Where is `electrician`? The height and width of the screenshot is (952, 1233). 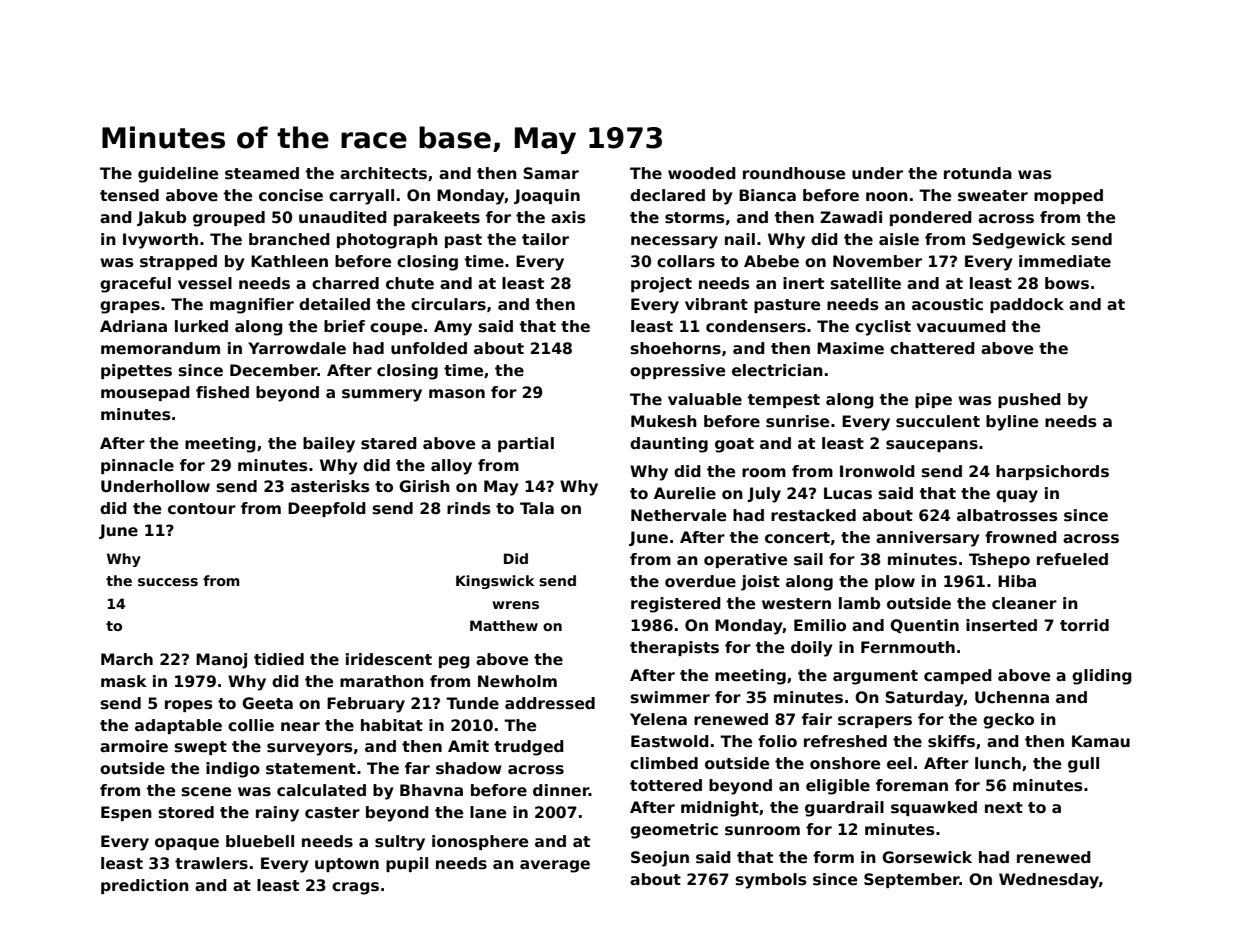
electrician is located at coordinates (777, 370).
